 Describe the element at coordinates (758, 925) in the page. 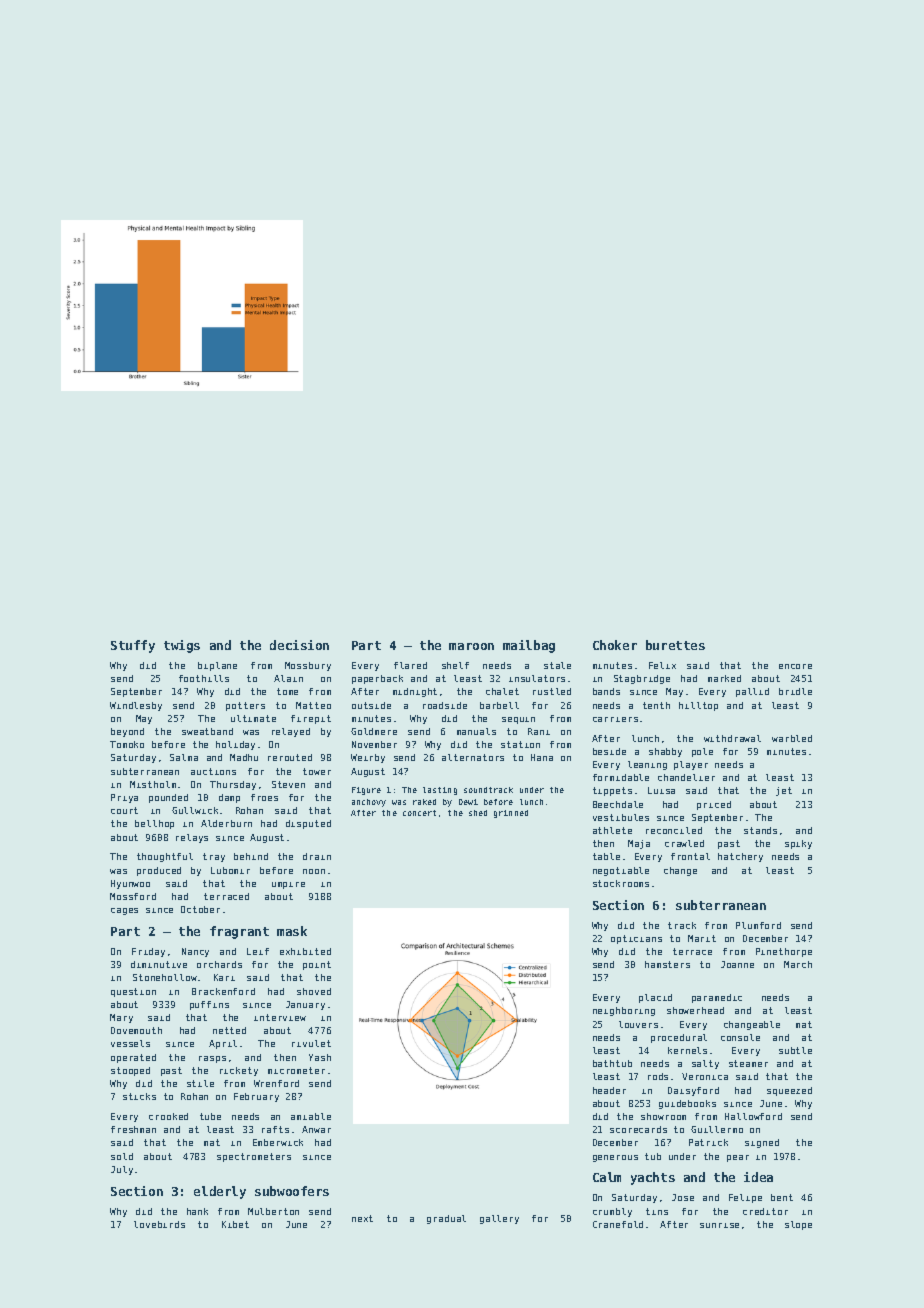

I see `Plumford` at that location.
